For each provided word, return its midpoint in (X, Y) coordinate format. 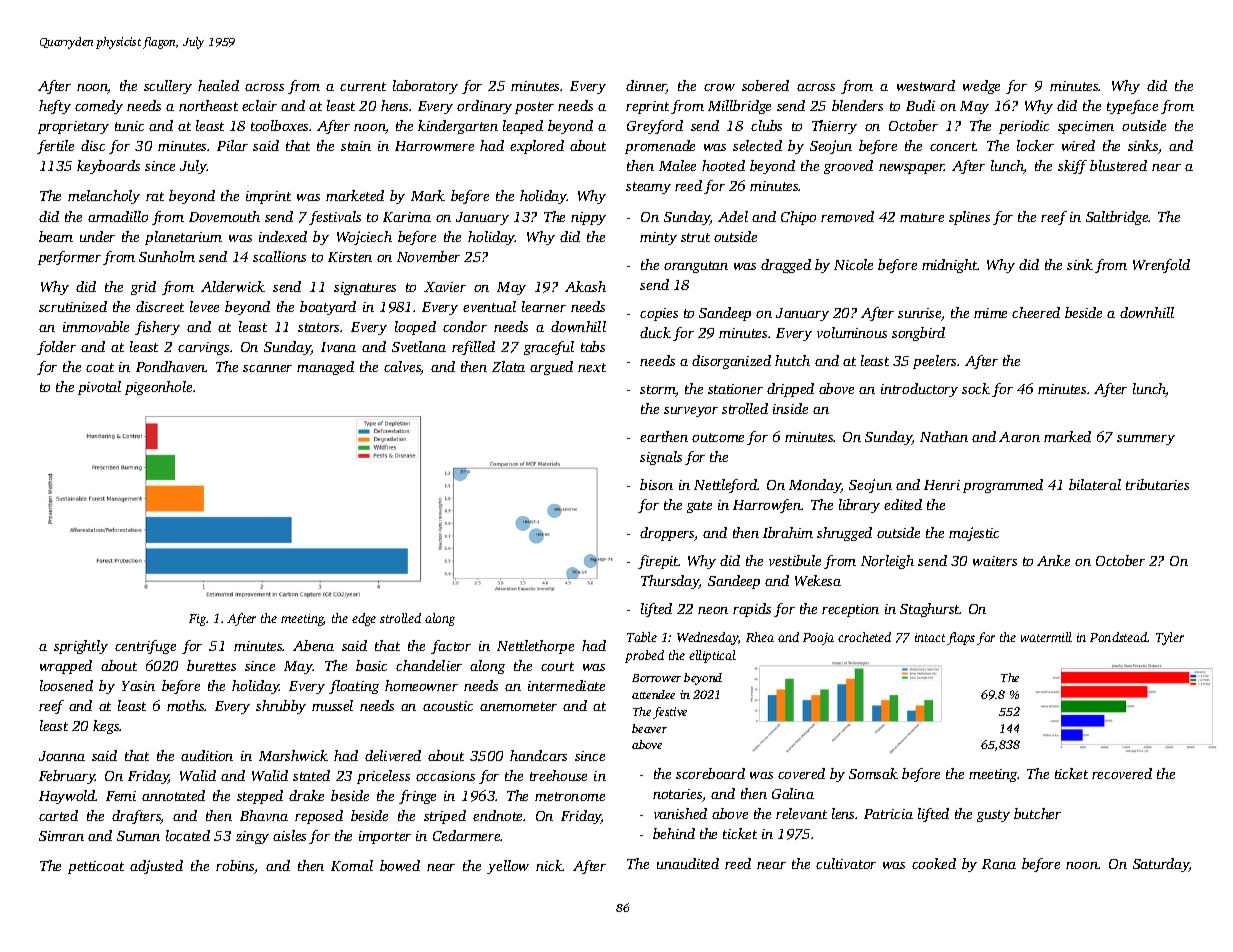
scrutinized (73, 306)
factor (451, 647)
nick (549, 865)
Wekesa (818, 580)
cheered (1036, 312)
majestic (974, 534)
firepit (658, 562)
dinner (646, 87)
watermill (1046, 637)
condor (465, 326)
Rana (999, 864)
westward (926, 85)
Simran (61, 836)
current (363, 86)
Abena (313, 645)
